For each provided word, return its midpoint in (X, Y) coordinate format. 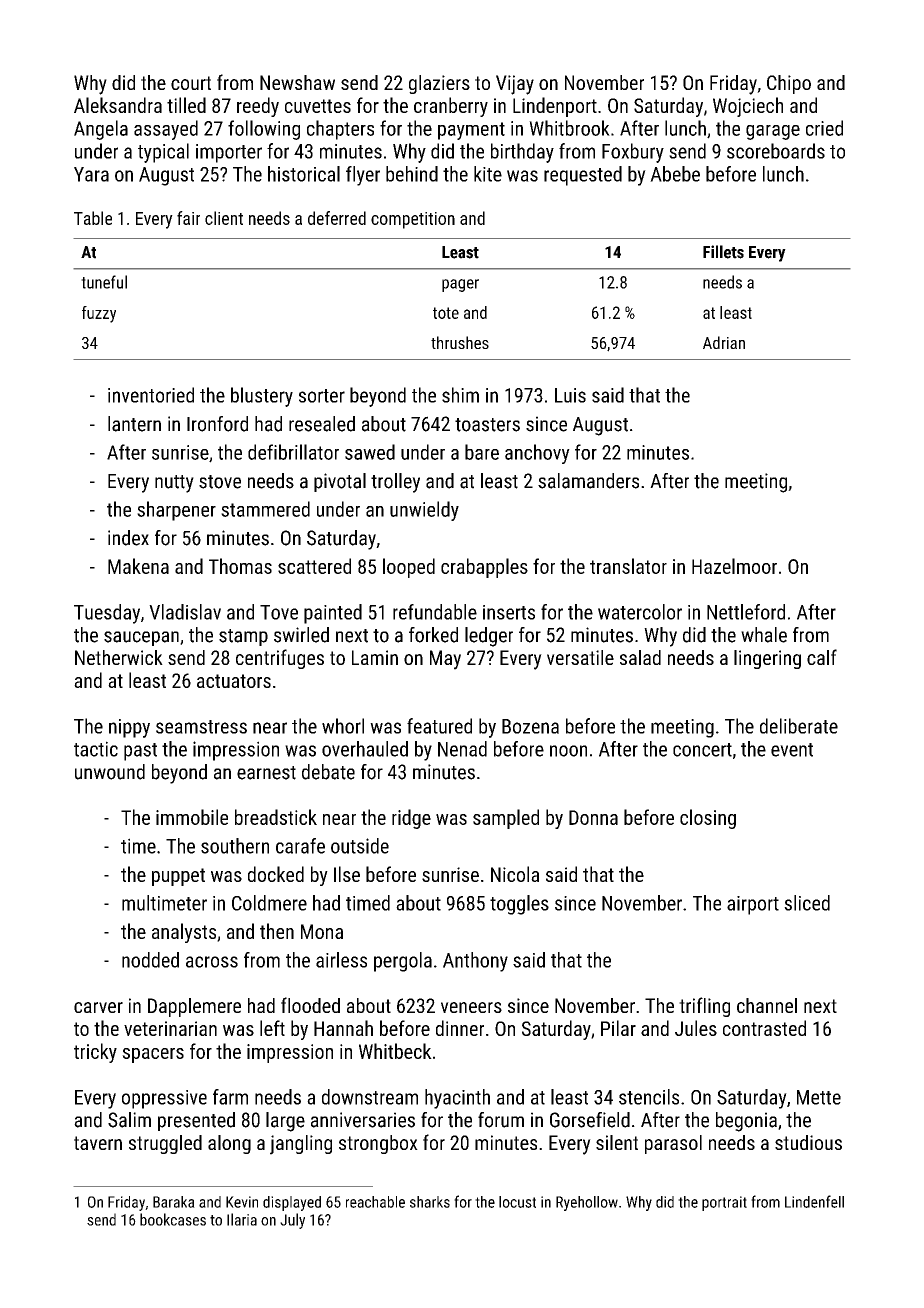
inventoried (151, 395)
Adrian (724, 342)
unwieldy (424, 511)
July (292, 1221)
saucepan (141, 638)
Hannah (343, 1028)
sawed (370, 452)
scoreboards (776, 151)
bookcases (173, 1219)
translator (628, 566)
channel (767, 1005)
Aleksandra (118, 105)
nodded (150, 960)
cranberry (451, 107)
